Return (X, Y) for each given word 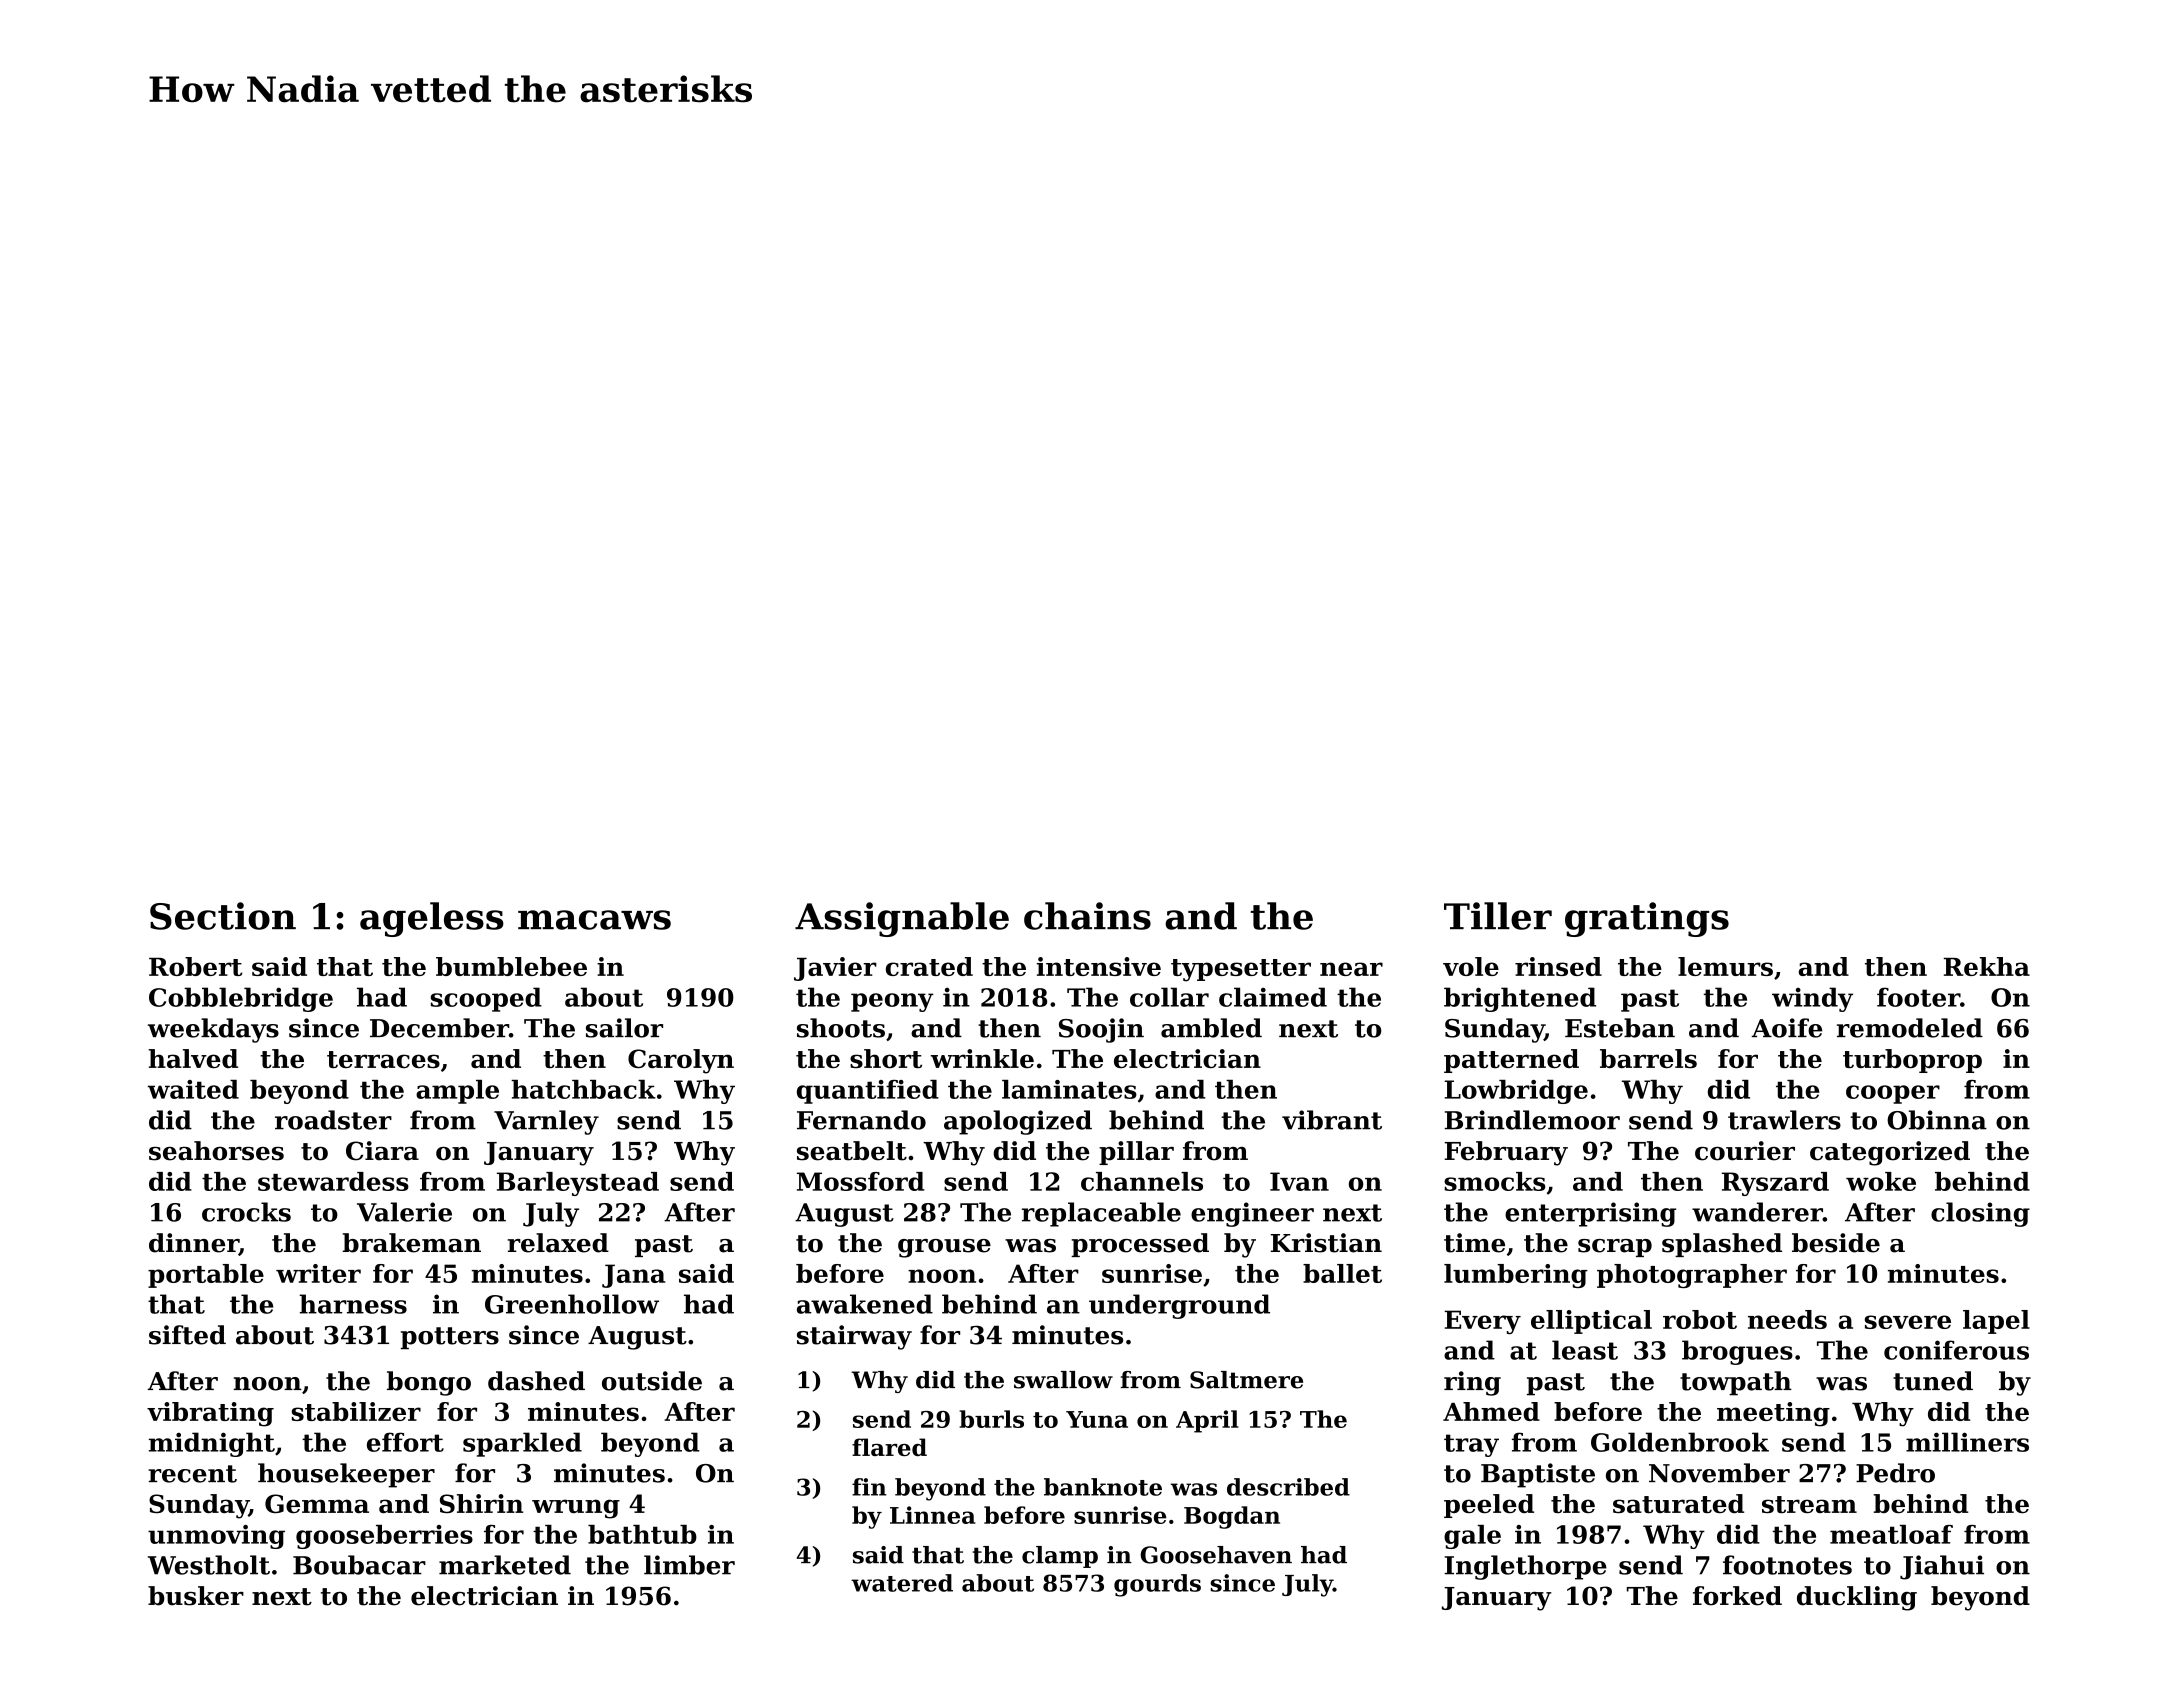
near (1351, 969)
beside (1836, 1243)
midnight (212, 1444)
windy (1812, 999)
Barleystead (578, 1184)
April (1207, 1421)
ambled (1211, 1028)
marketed (505, 1565)
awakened (865, 1304)
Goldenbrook (1680, 1442)
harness (353, 1304)
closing (1980, 1214)
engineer (1252, 1214)
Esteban (1620, 1028)
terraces (383, 1059)
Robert (196, 966)
